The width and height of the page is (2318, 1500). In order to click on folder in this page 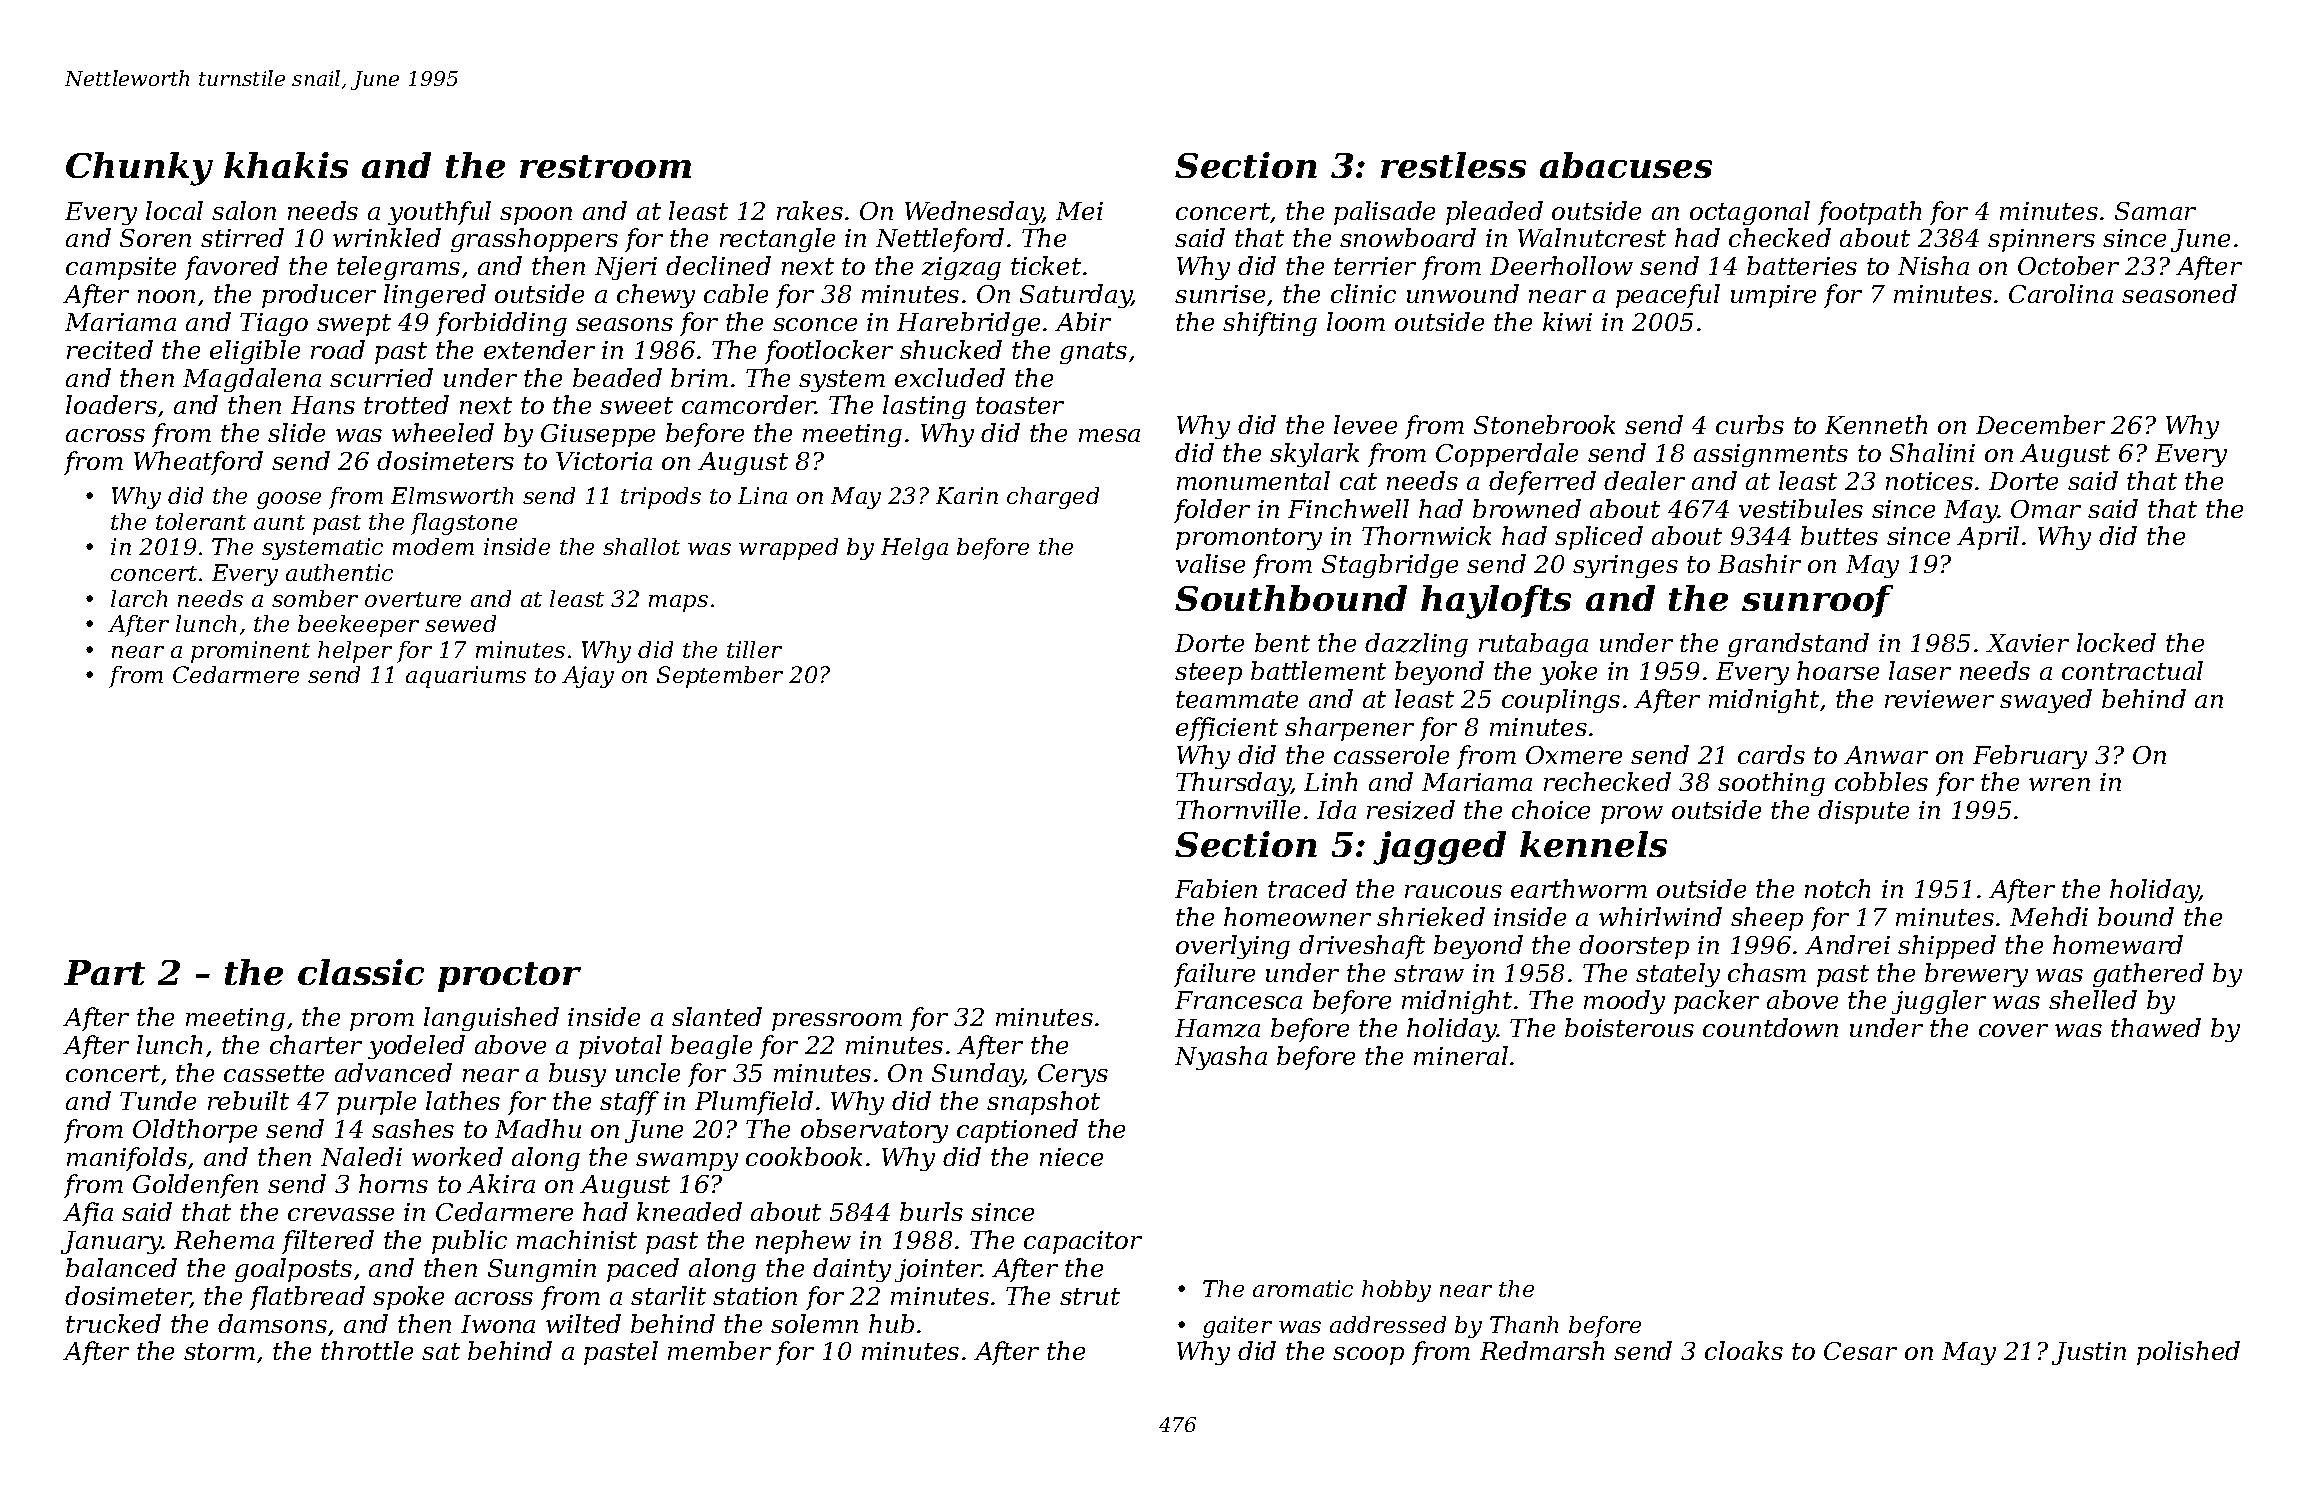, I will do `click(1212, 511)`.
